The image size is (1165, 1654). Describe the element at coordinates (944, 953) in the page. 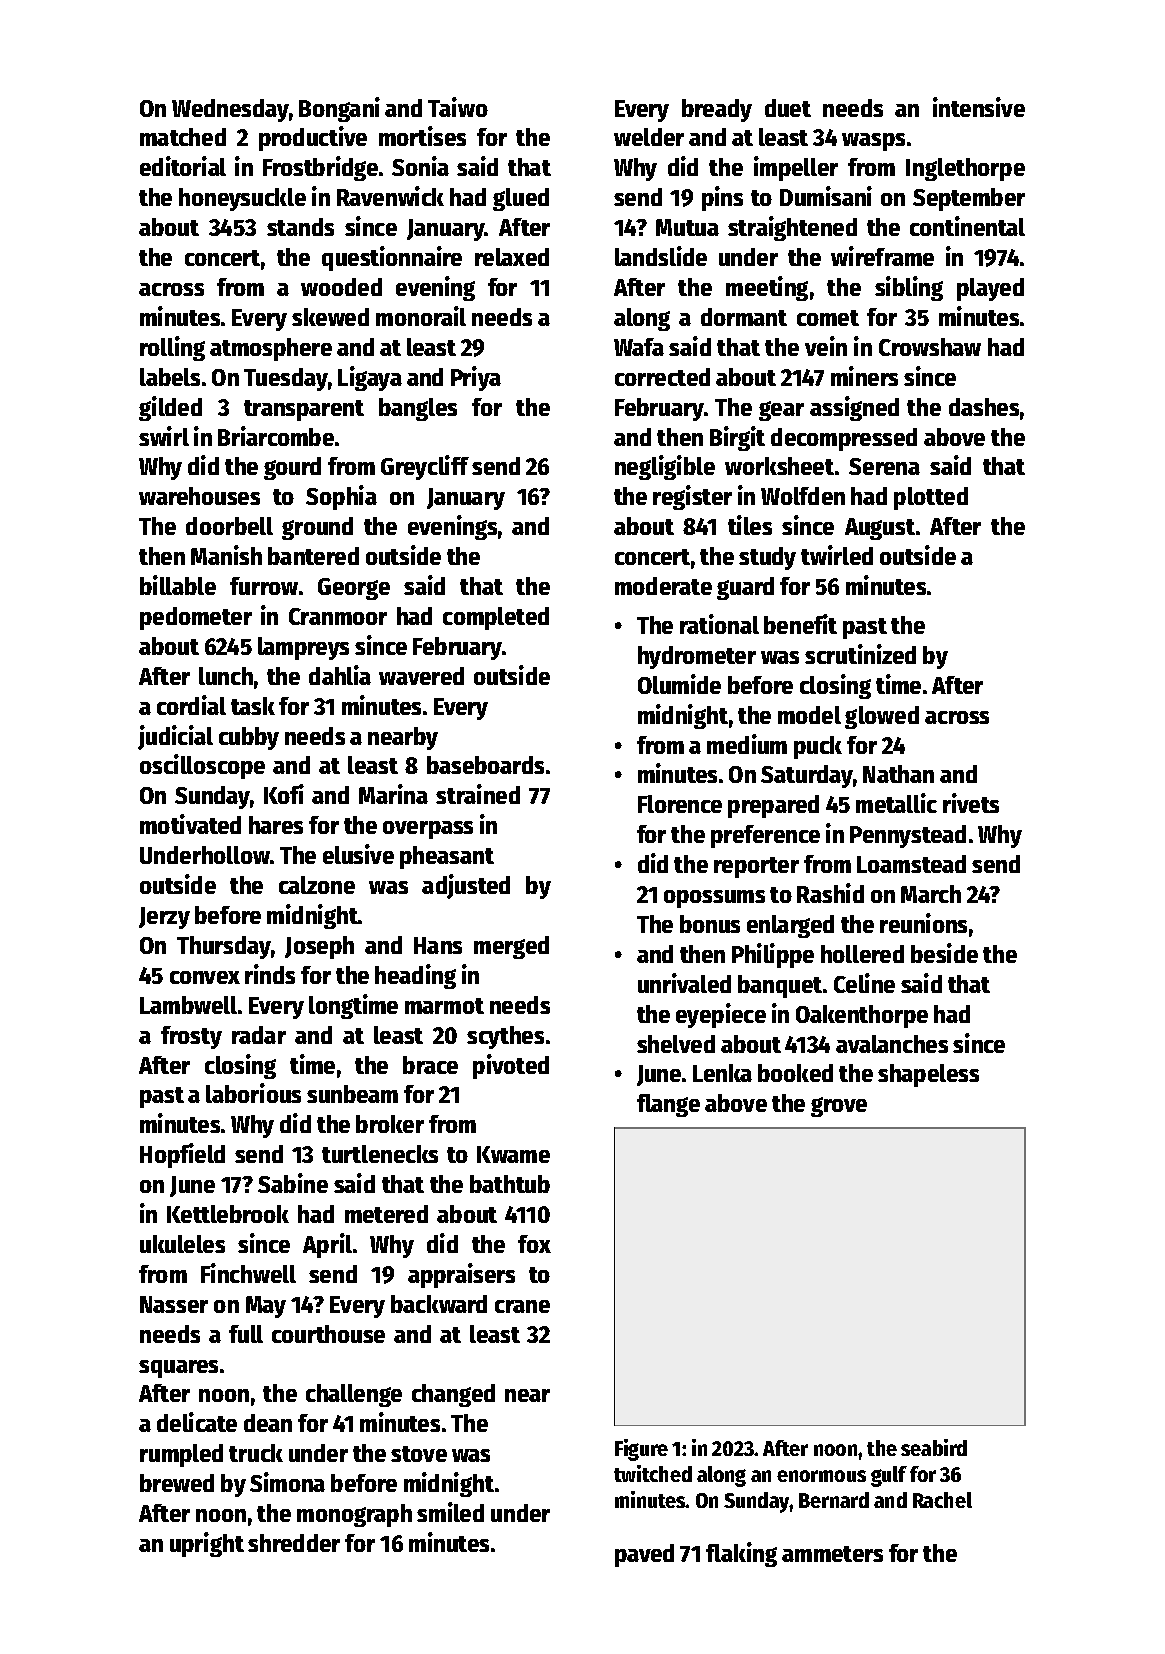

I see `beside` at that location.
